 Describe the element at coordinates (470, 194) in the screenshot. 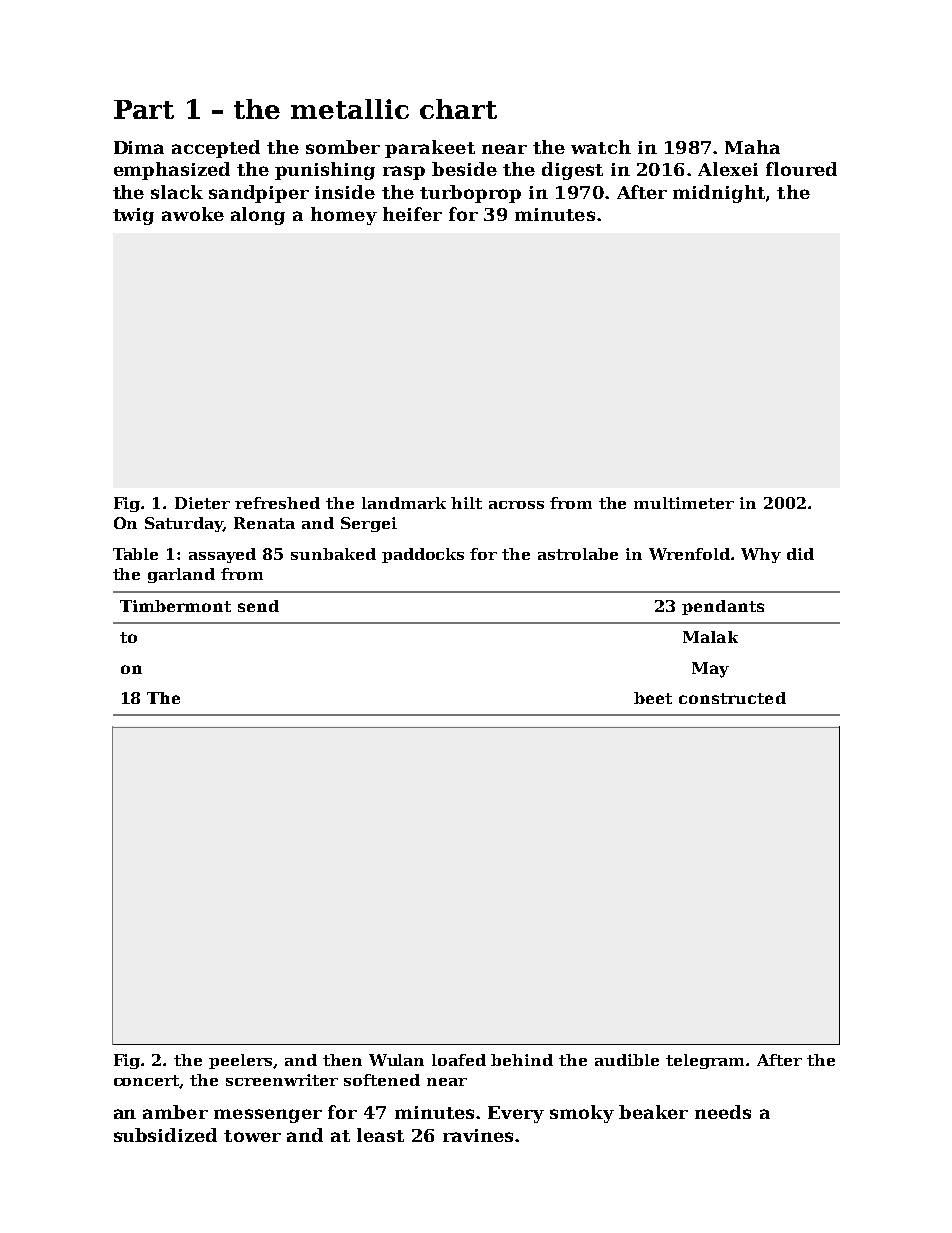

I see `turboprop` at that location.
